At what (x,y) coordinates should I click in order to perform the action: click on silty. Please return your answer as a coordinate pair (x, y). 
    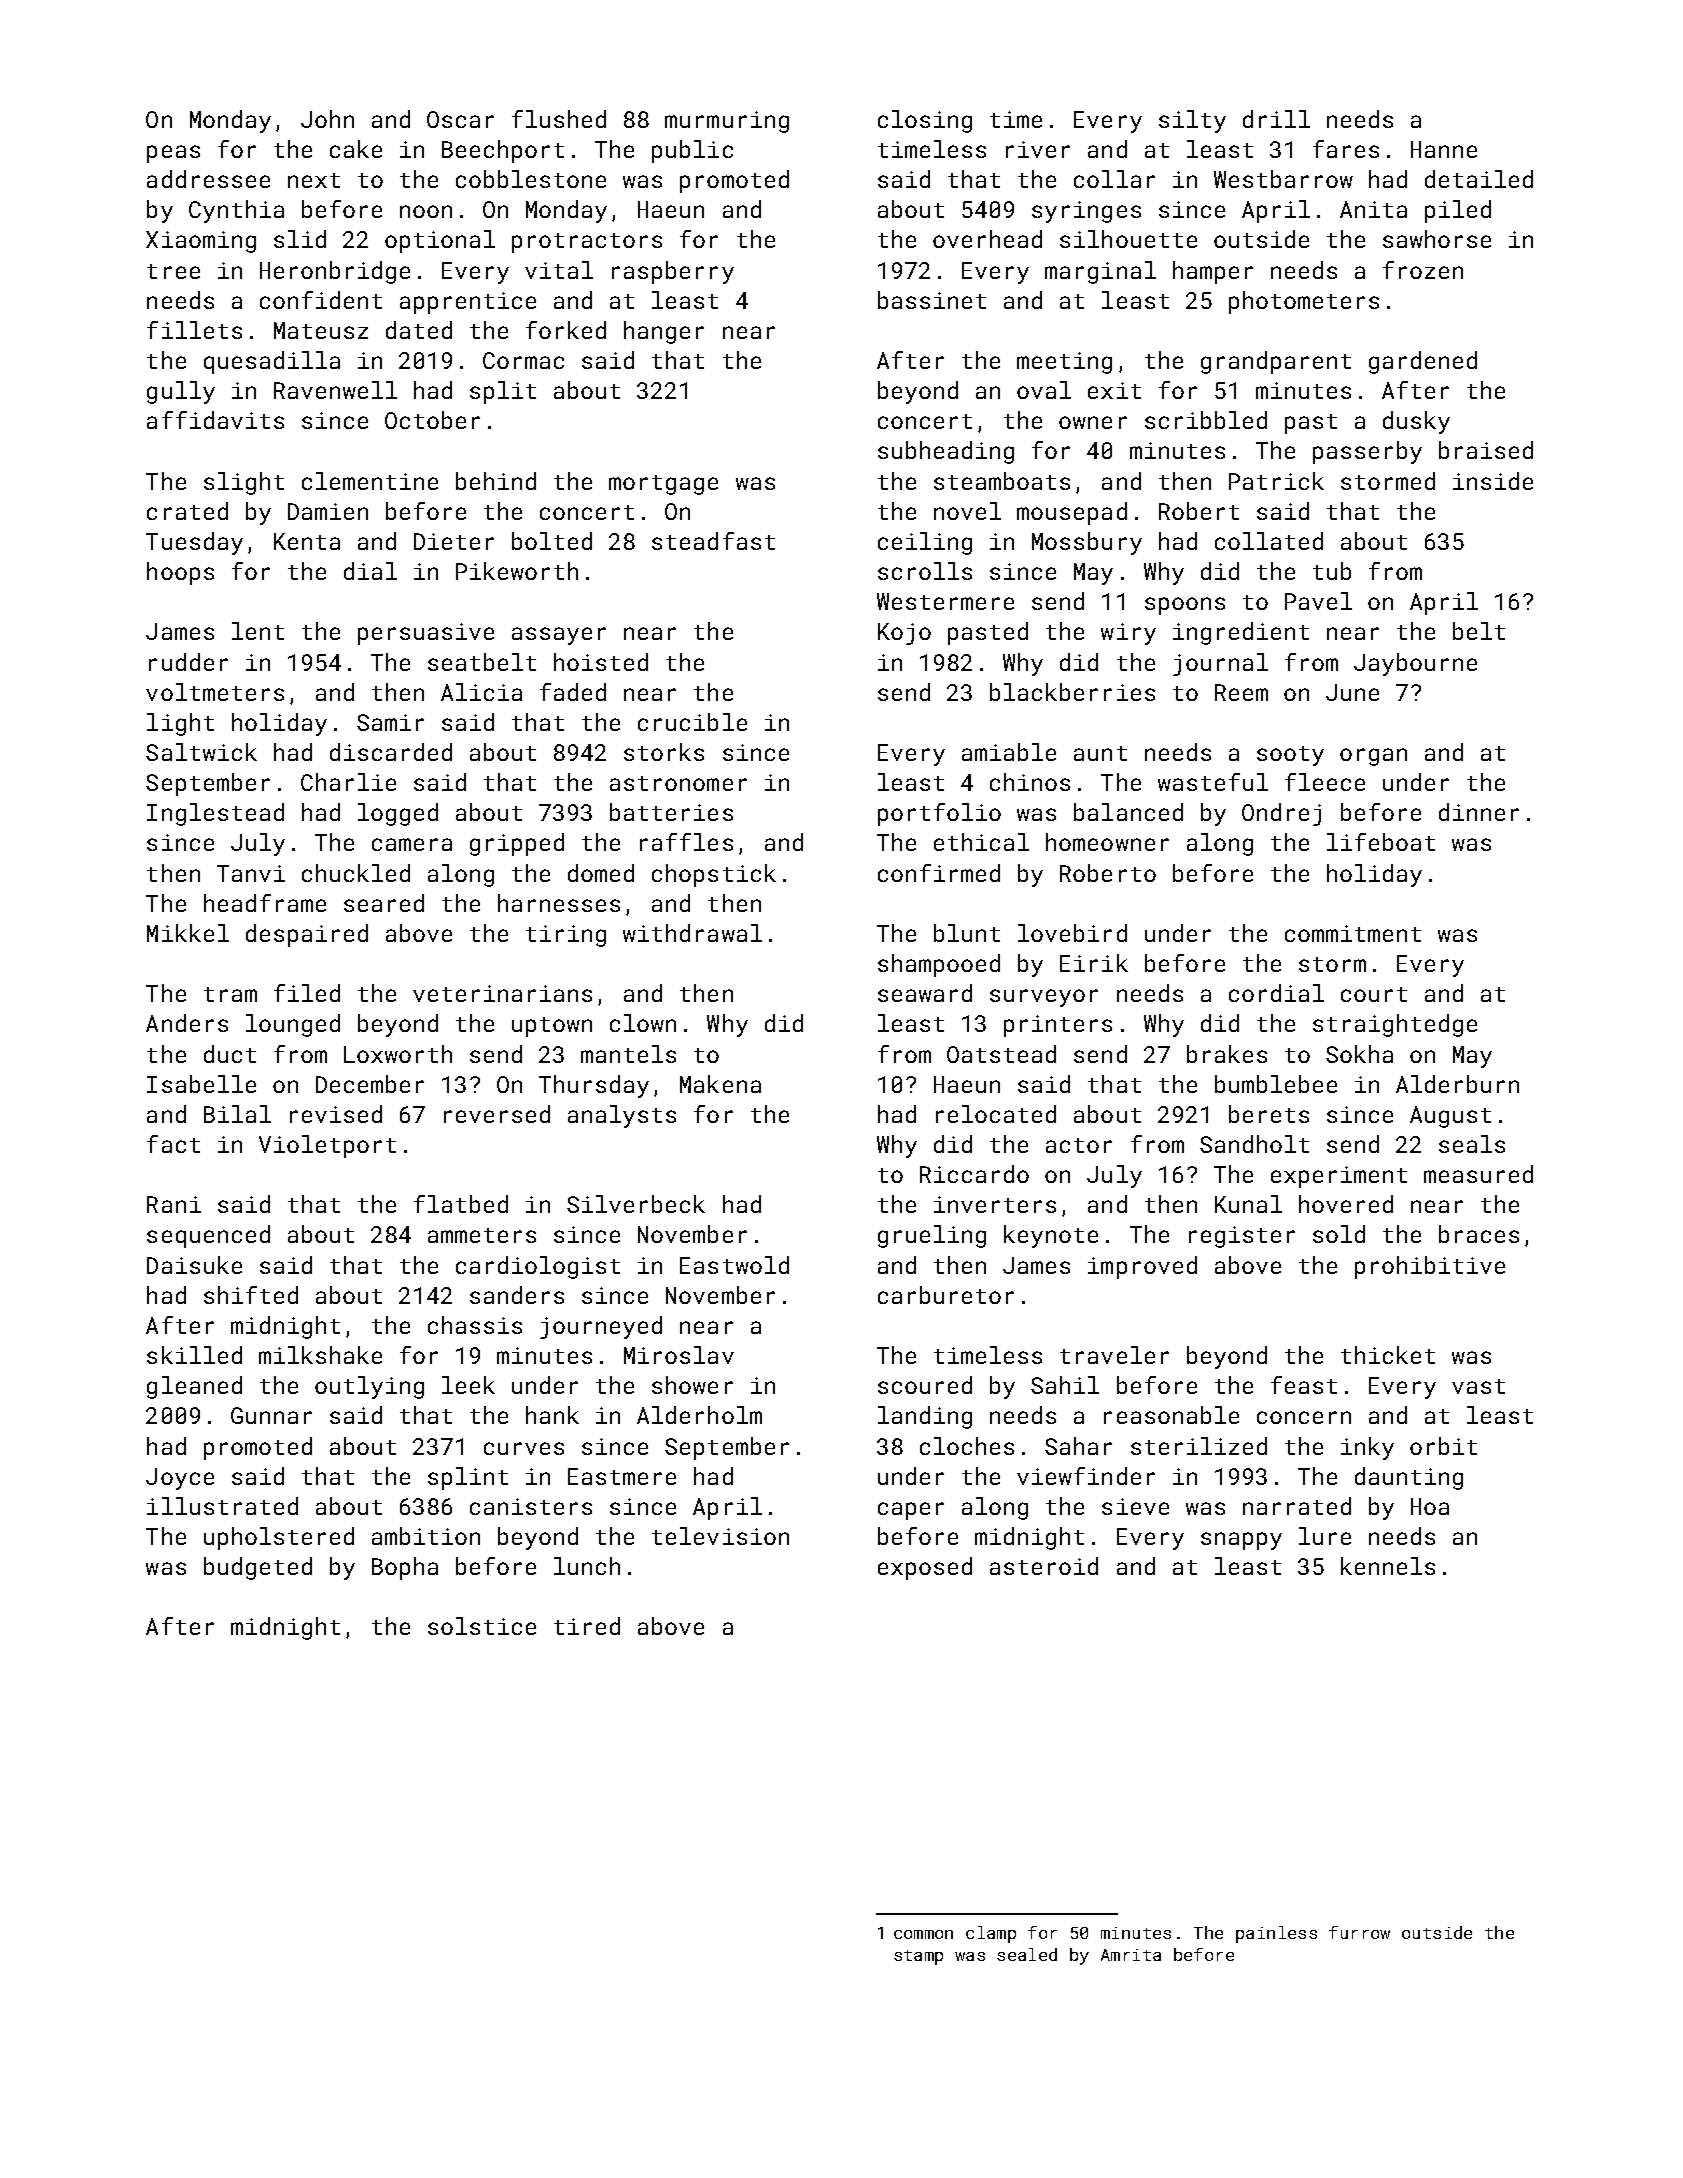
    Looking at the image, I should click on (1192, 121).
